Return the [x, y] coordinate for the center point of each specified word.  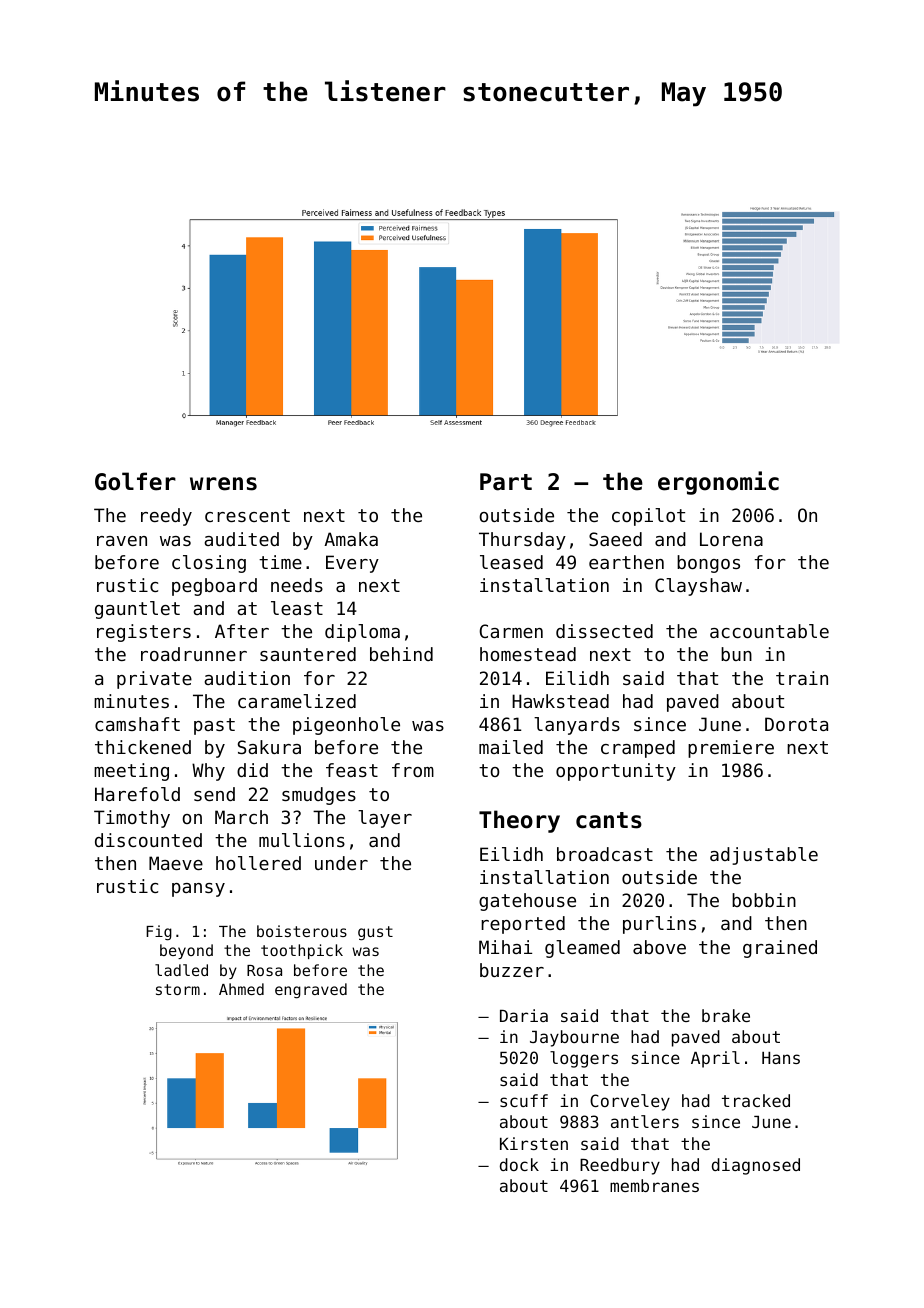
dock [519, 1164]
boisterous [302, 931]
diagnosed [756, 1166]
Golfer [135, 481]
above [659, 947]
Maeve [176, 863]
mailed [511, 747]
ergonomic [718, 483]
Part [506, 482]
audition [247, 678]
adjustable [764, 856]
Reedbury [620, 1166]
